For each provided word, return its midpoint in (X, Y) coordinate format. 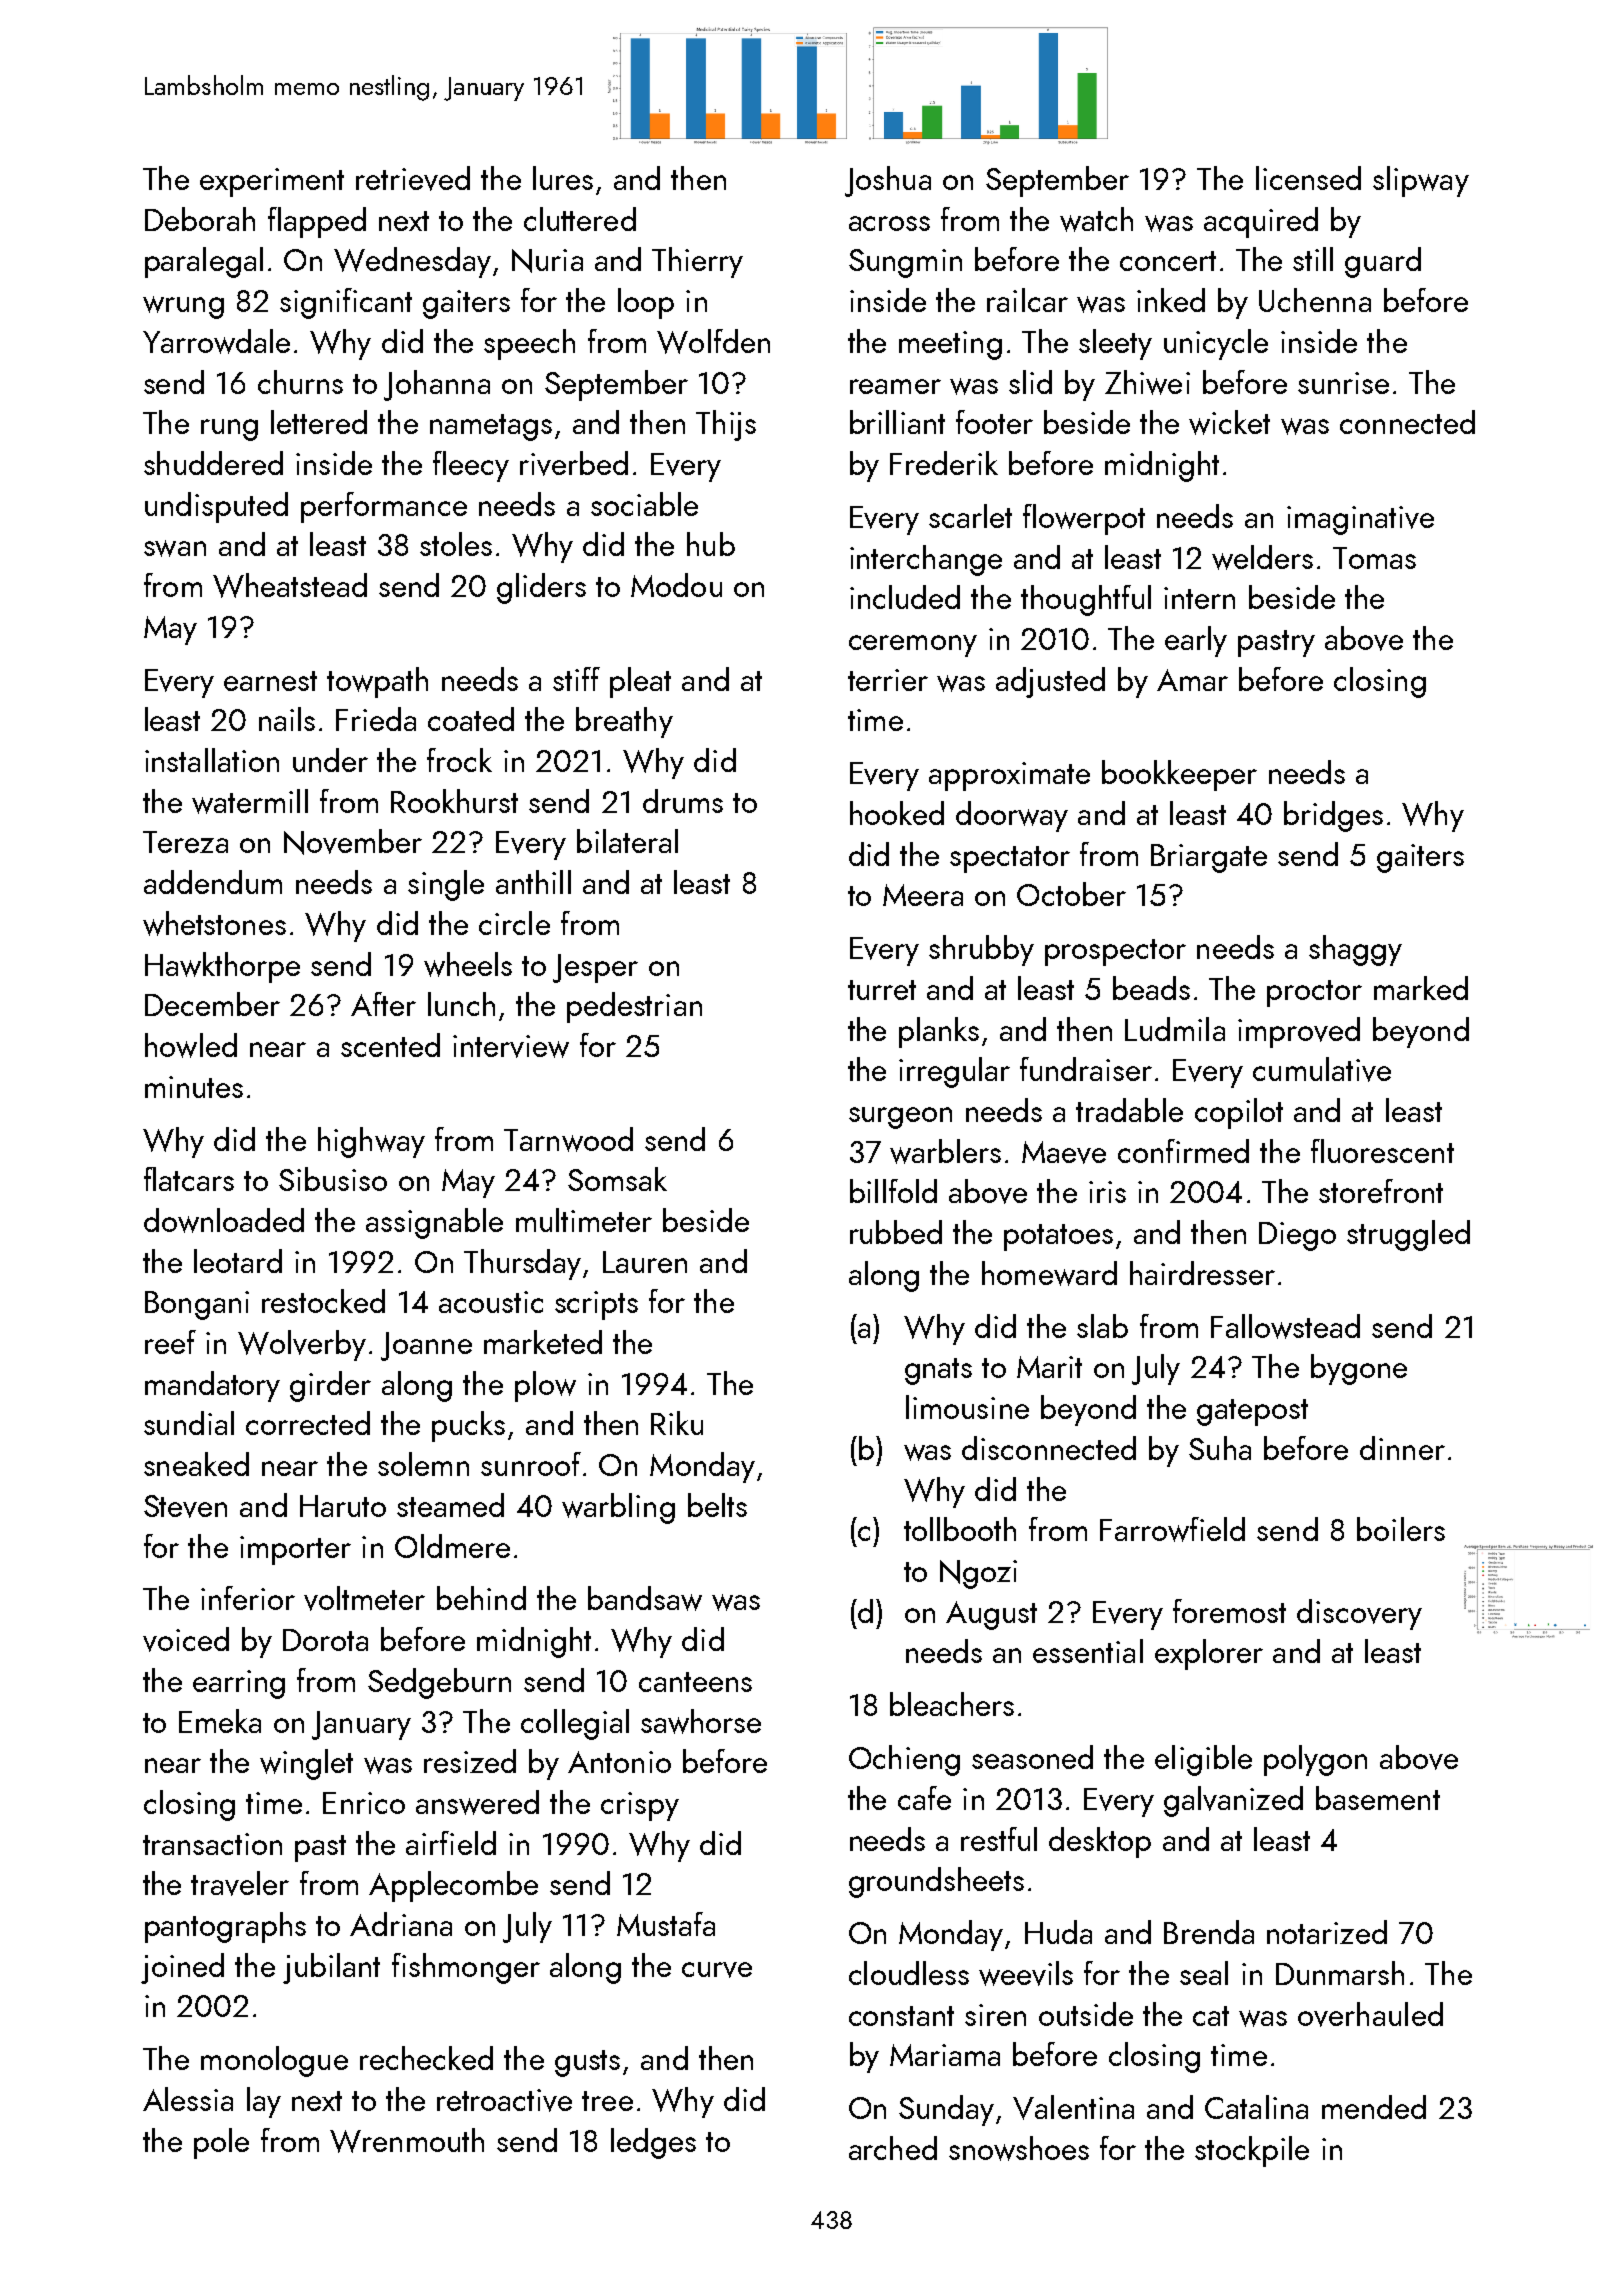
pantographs (225, 1927)
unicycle (1216, 344)
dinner (1402, 1448)
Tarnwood (568, 1139)
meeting (950, 345)
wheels (468, 964)
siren (995, 2015)
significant (346, 303)
